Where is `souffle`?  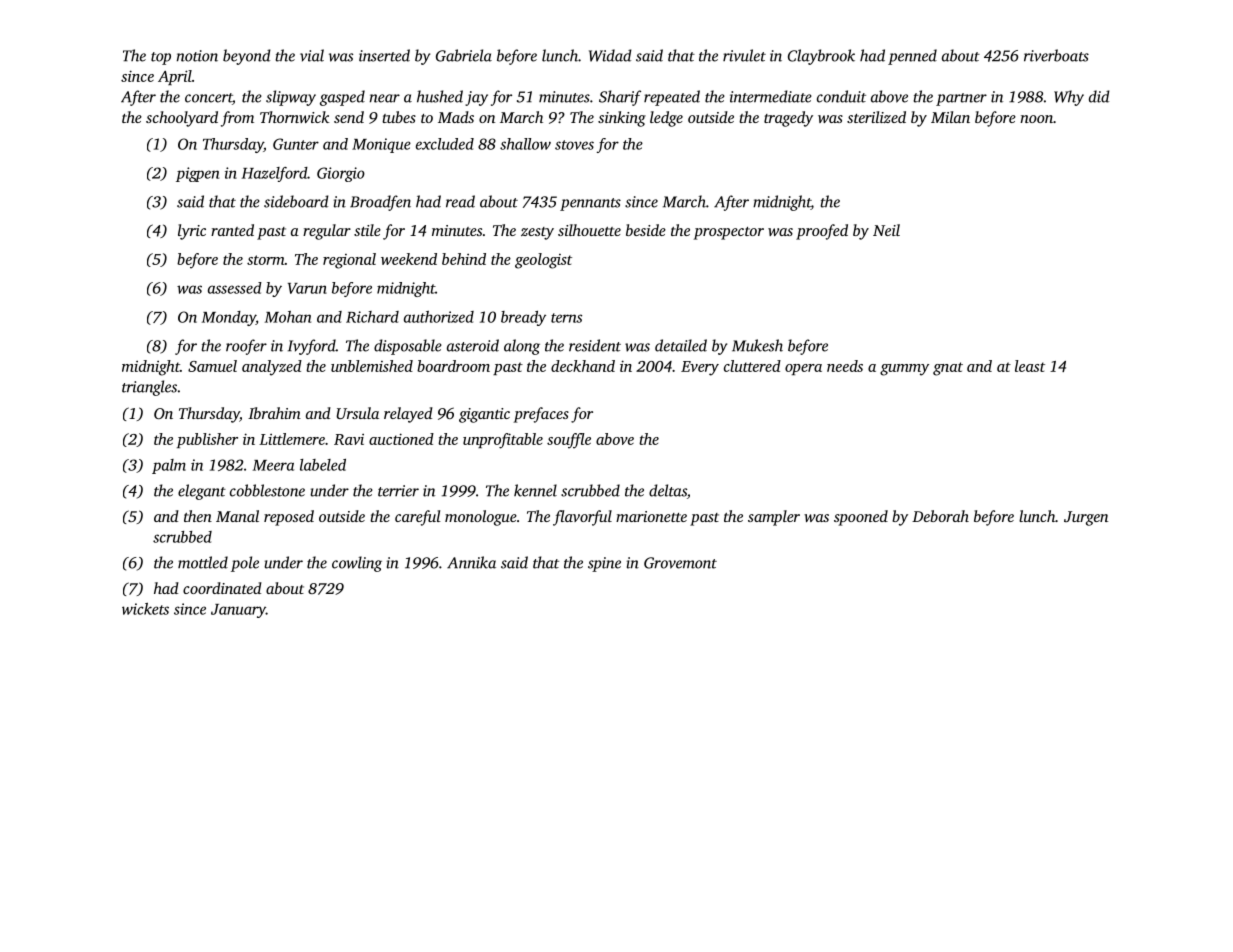 souffle is located at coordinates (569, 441).
